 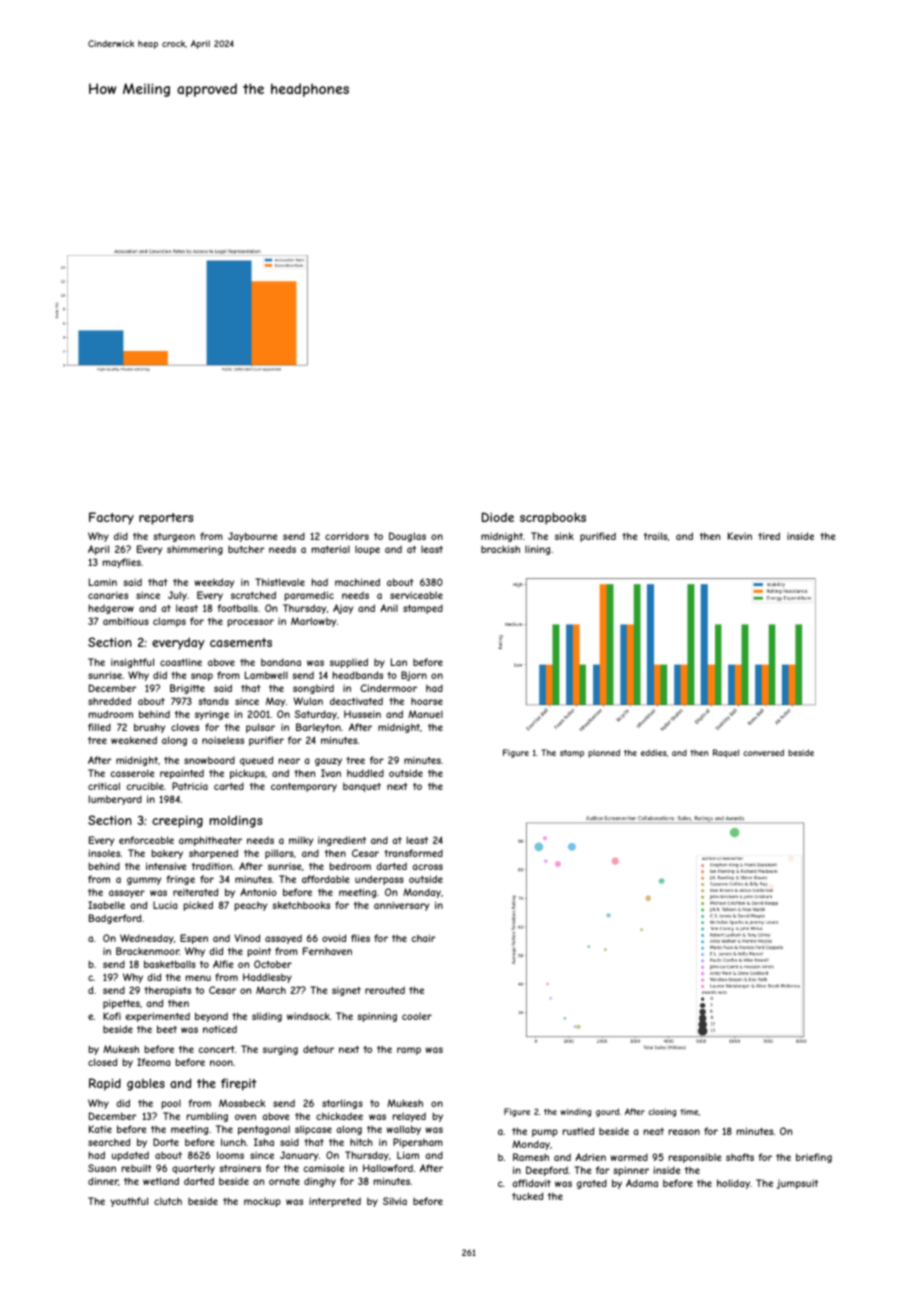 What do you see at coordinates (401, 906) in the screenshot?
I see `anniversary` at bounding box center [401, 906].
